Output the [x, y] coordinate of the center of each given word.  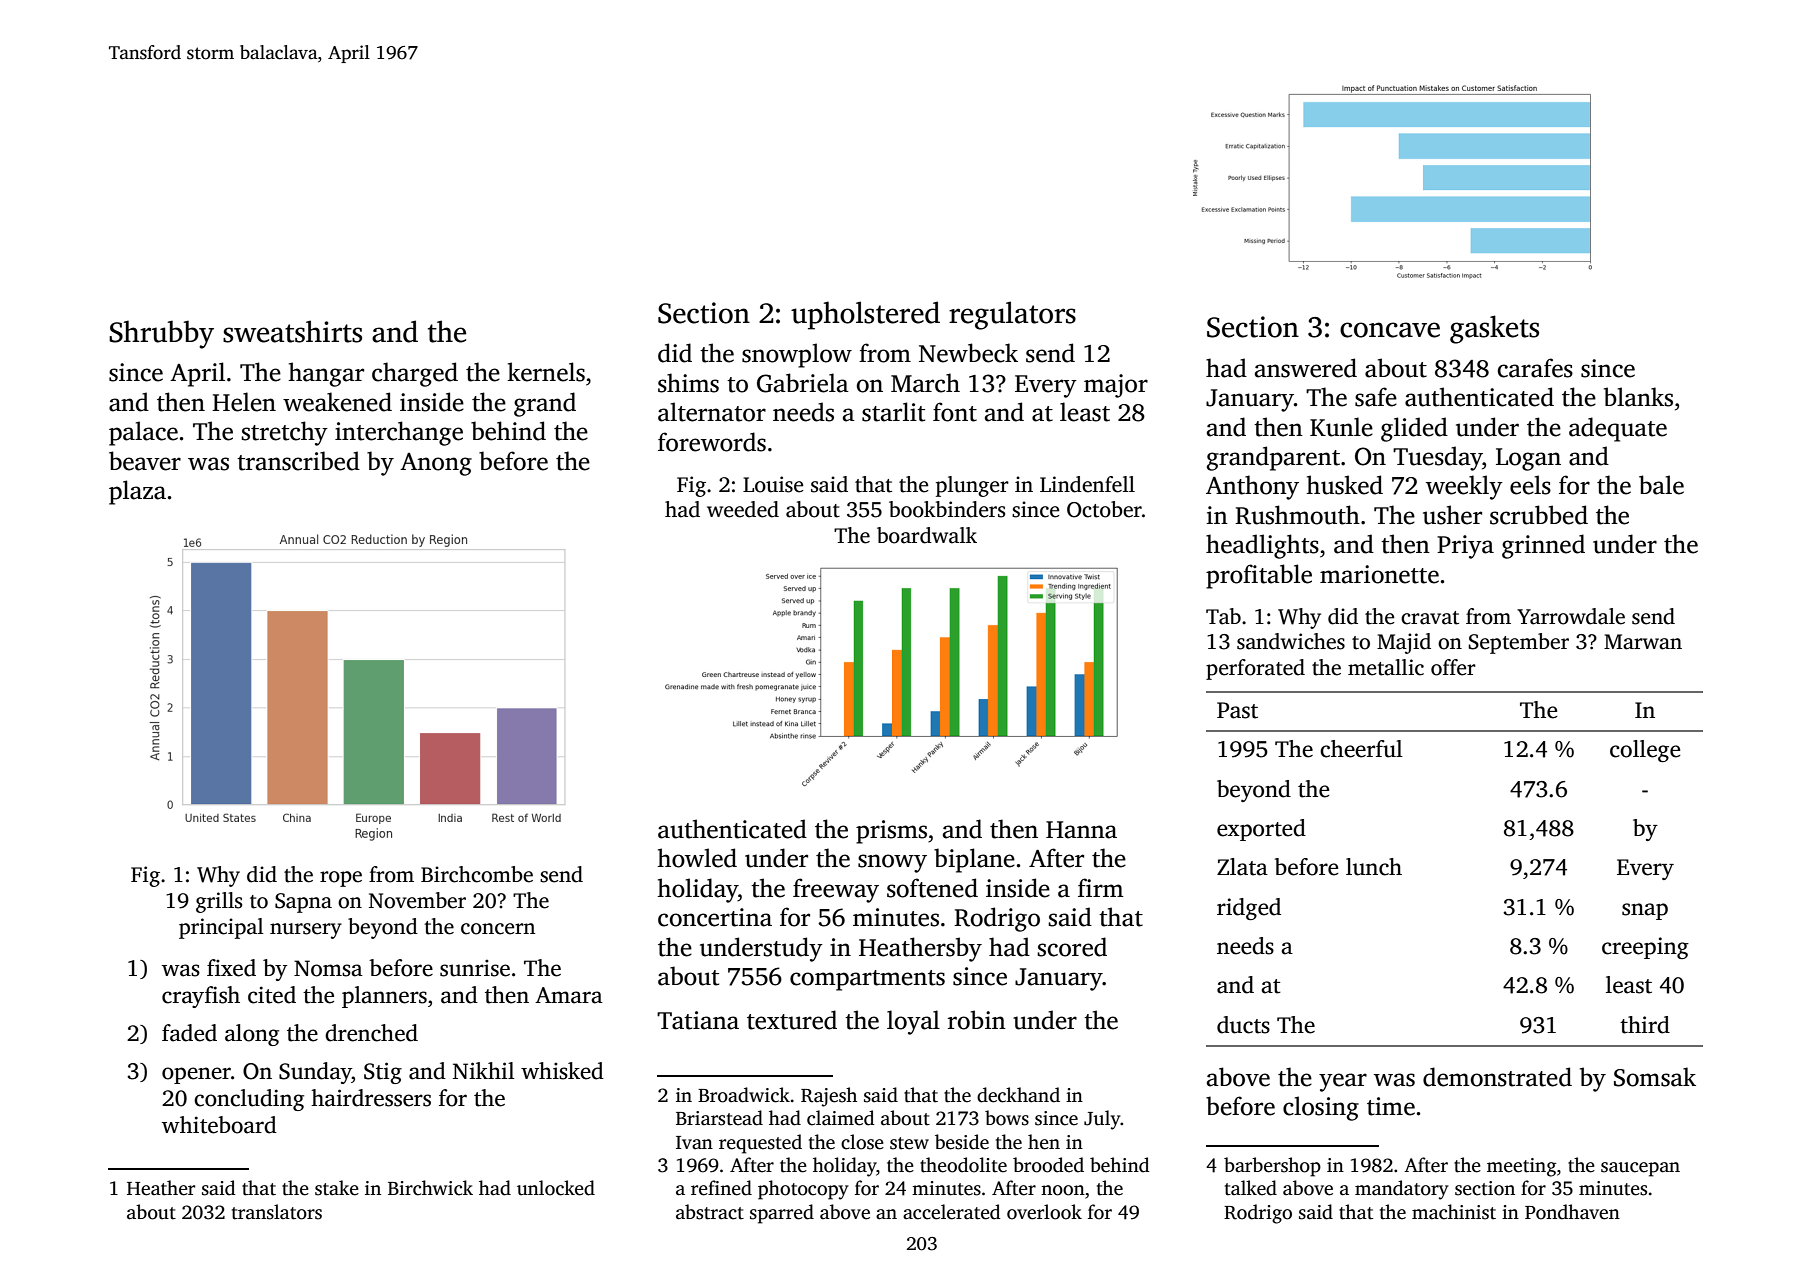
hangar [326, 374]
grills [219, 902]
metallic [1386, 667]
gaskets [1494, 329]
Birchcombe [477, 874]
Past [1237, 710]
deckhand [1018, 1095]
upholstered [865, 315]
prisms [891, 832]
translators [277, 1212]
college [1645, 751]
